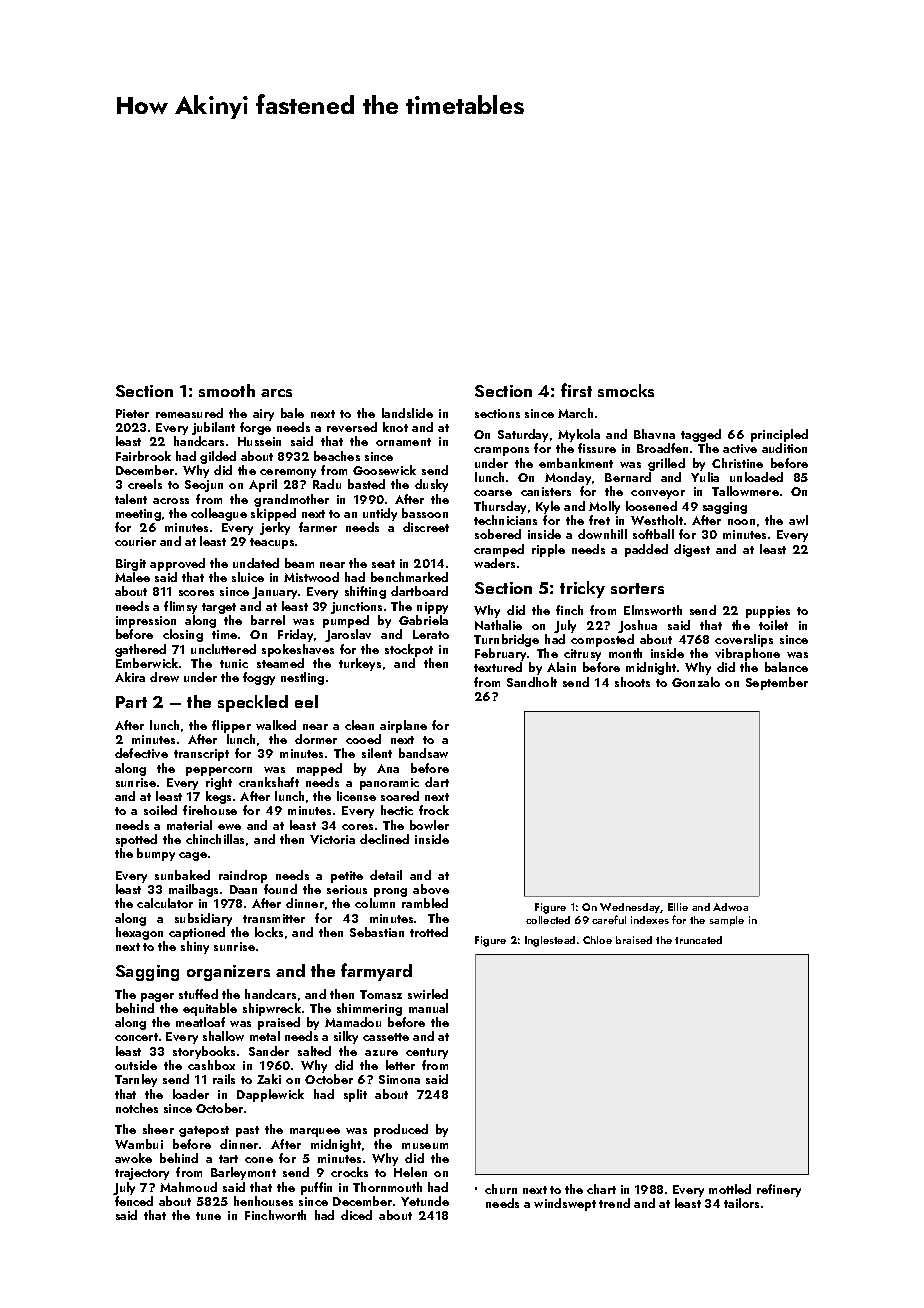 This screenshot has height=1308, width=924. Describe the element at coordinates (219, 608) in the screenshot. I see `target` at that location.
